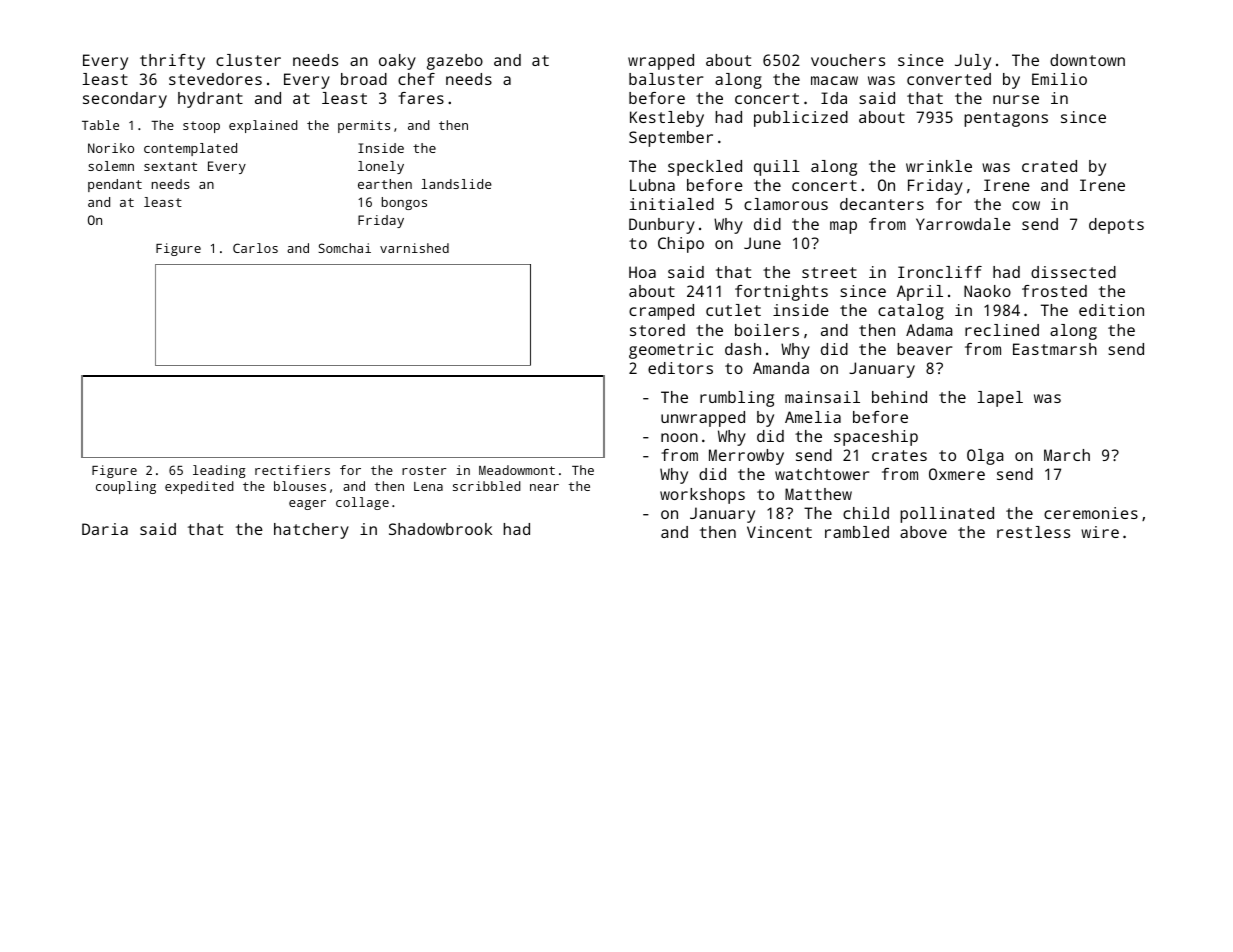 The image size is (1233, 952). What do you see at coordinates (544, 487) in the screenshot?
I see `near` at bounding box center [544, 487].
